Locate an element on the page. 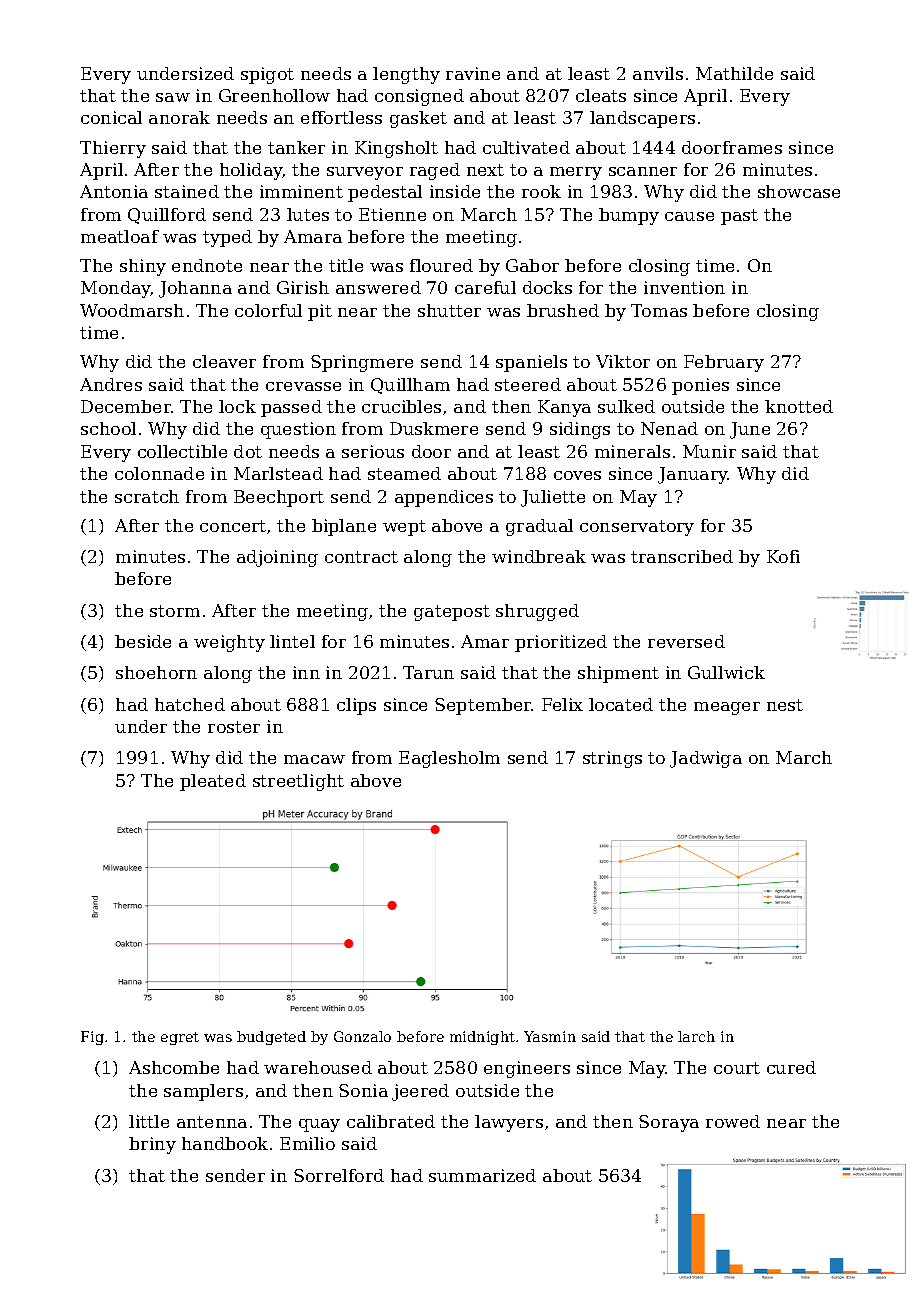 Image resolution: width=924 pixels, height=1308 pixels. Jadwiga is located at coordinates (706, 759).
